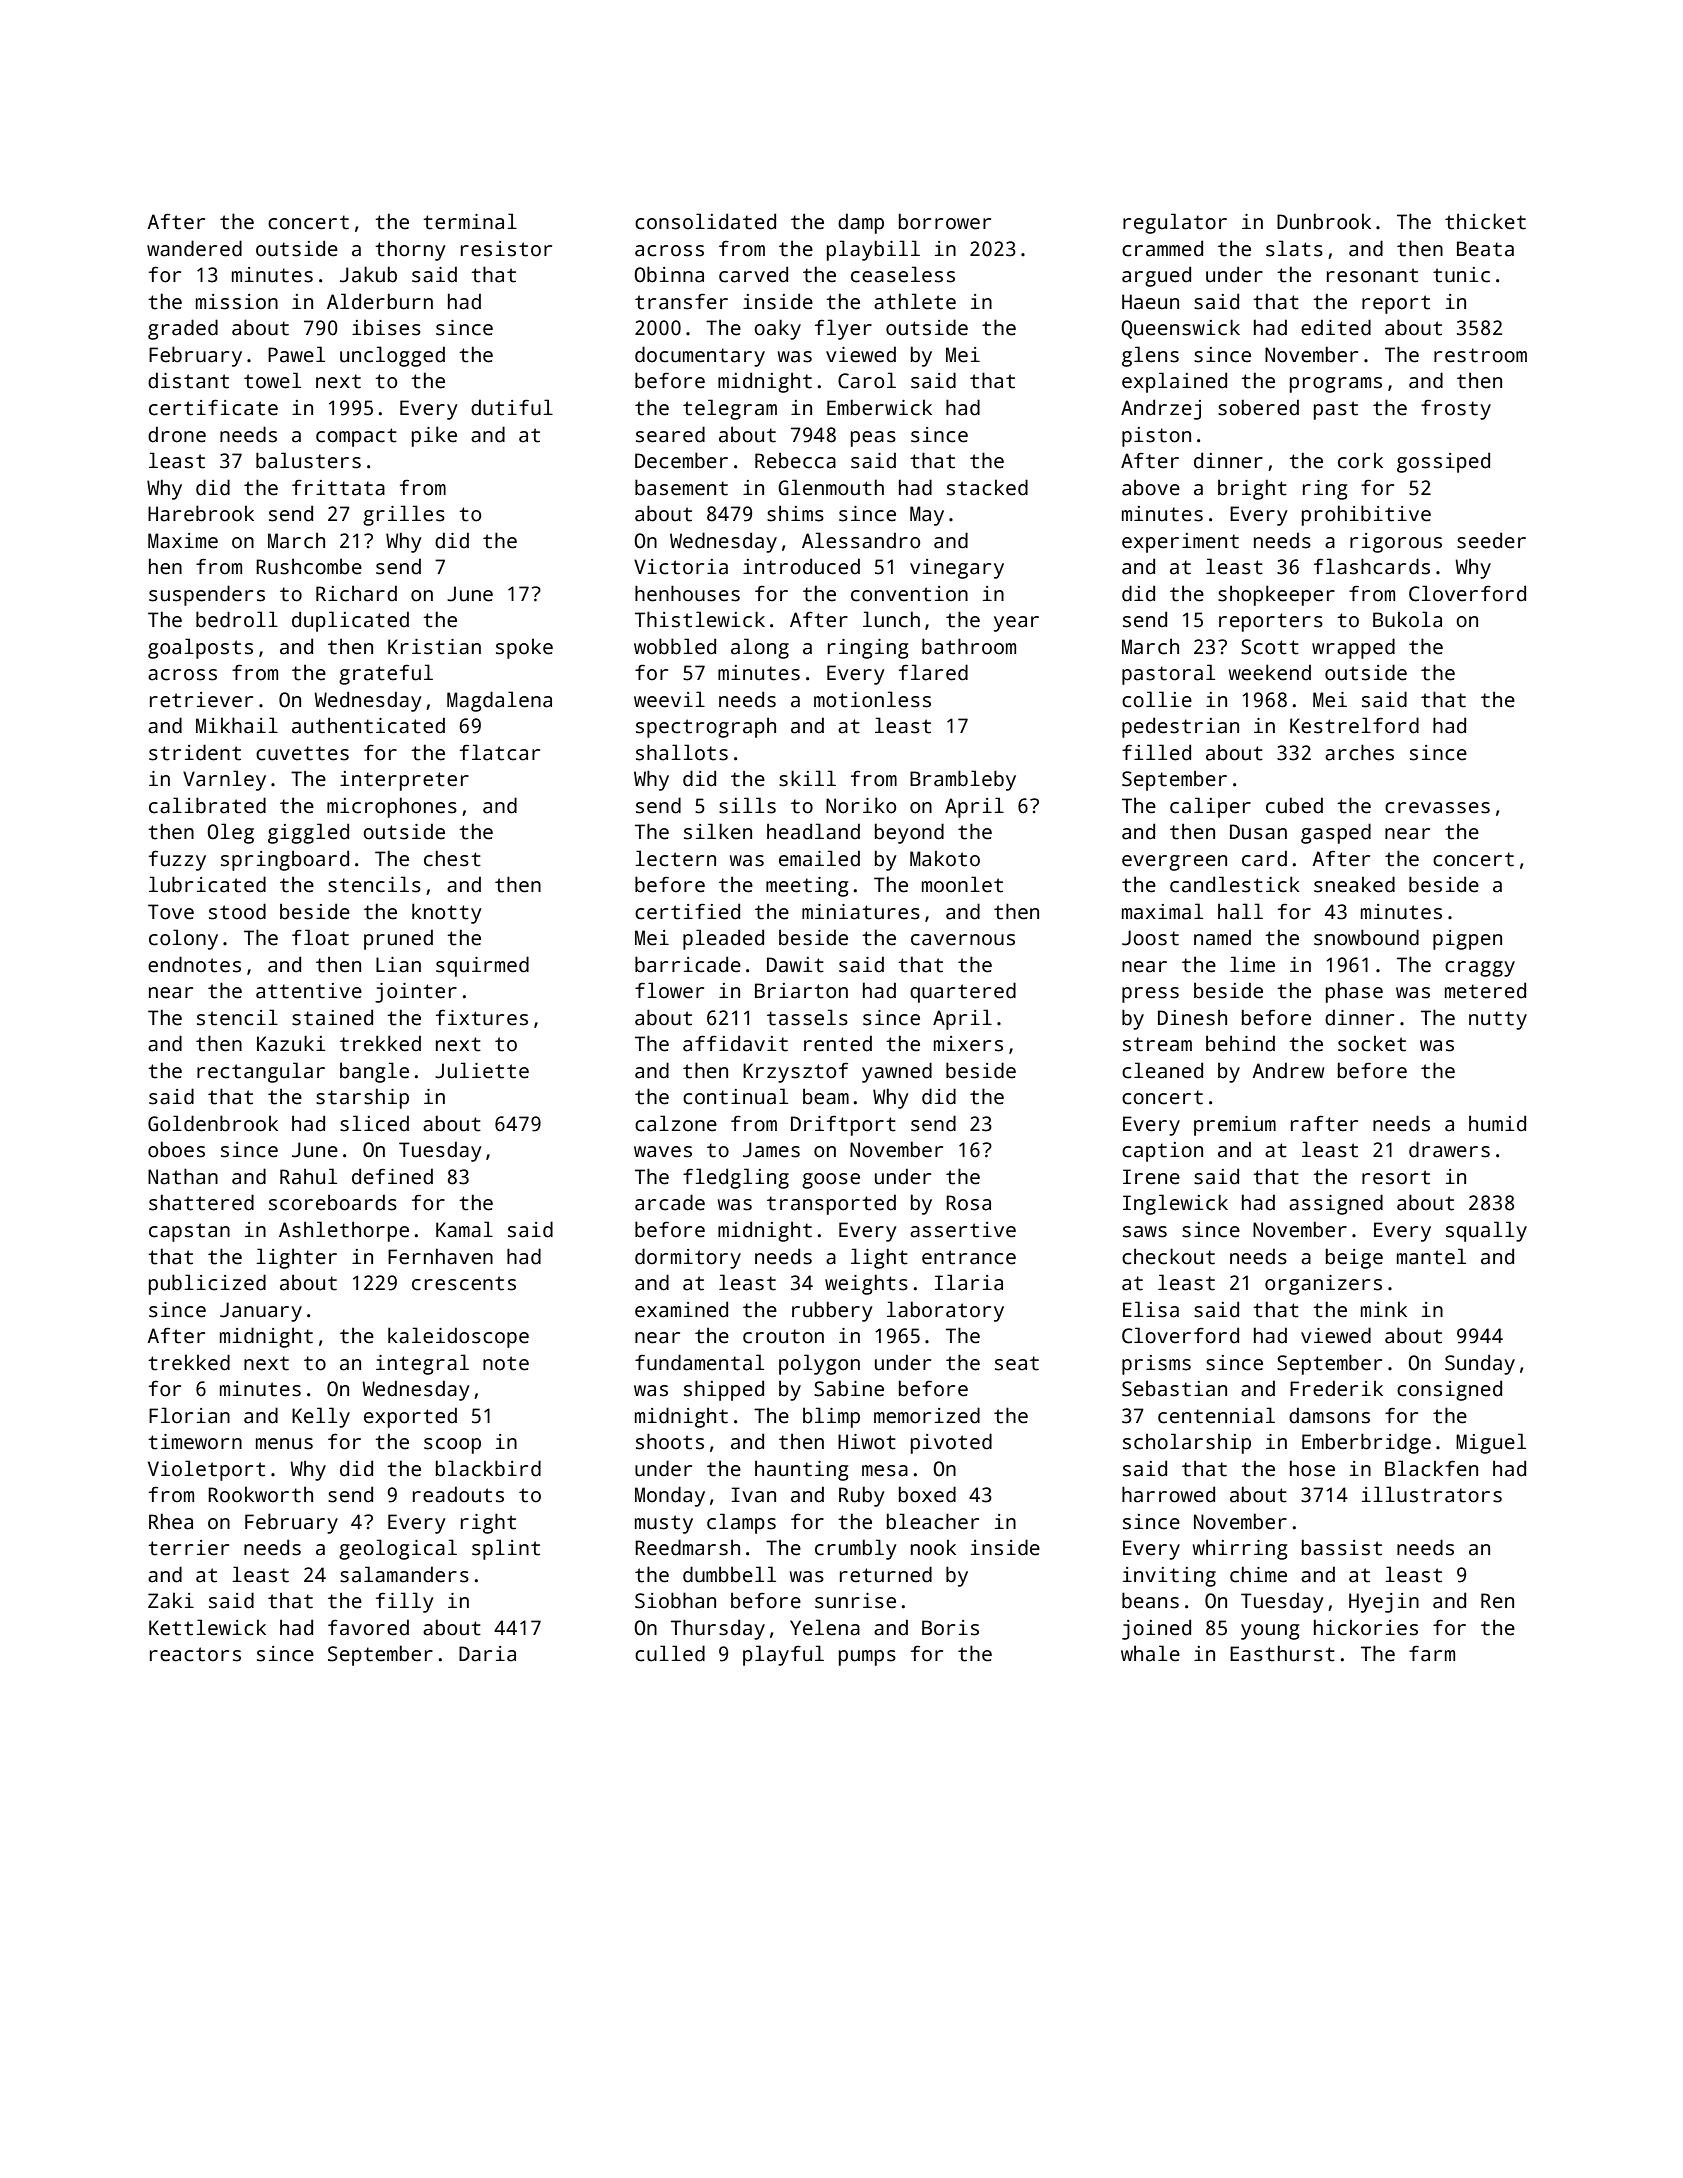 The image size is (1683, 2178). Describe the element at coordinates (747, 805) in the page. I see `sills` at that location.
